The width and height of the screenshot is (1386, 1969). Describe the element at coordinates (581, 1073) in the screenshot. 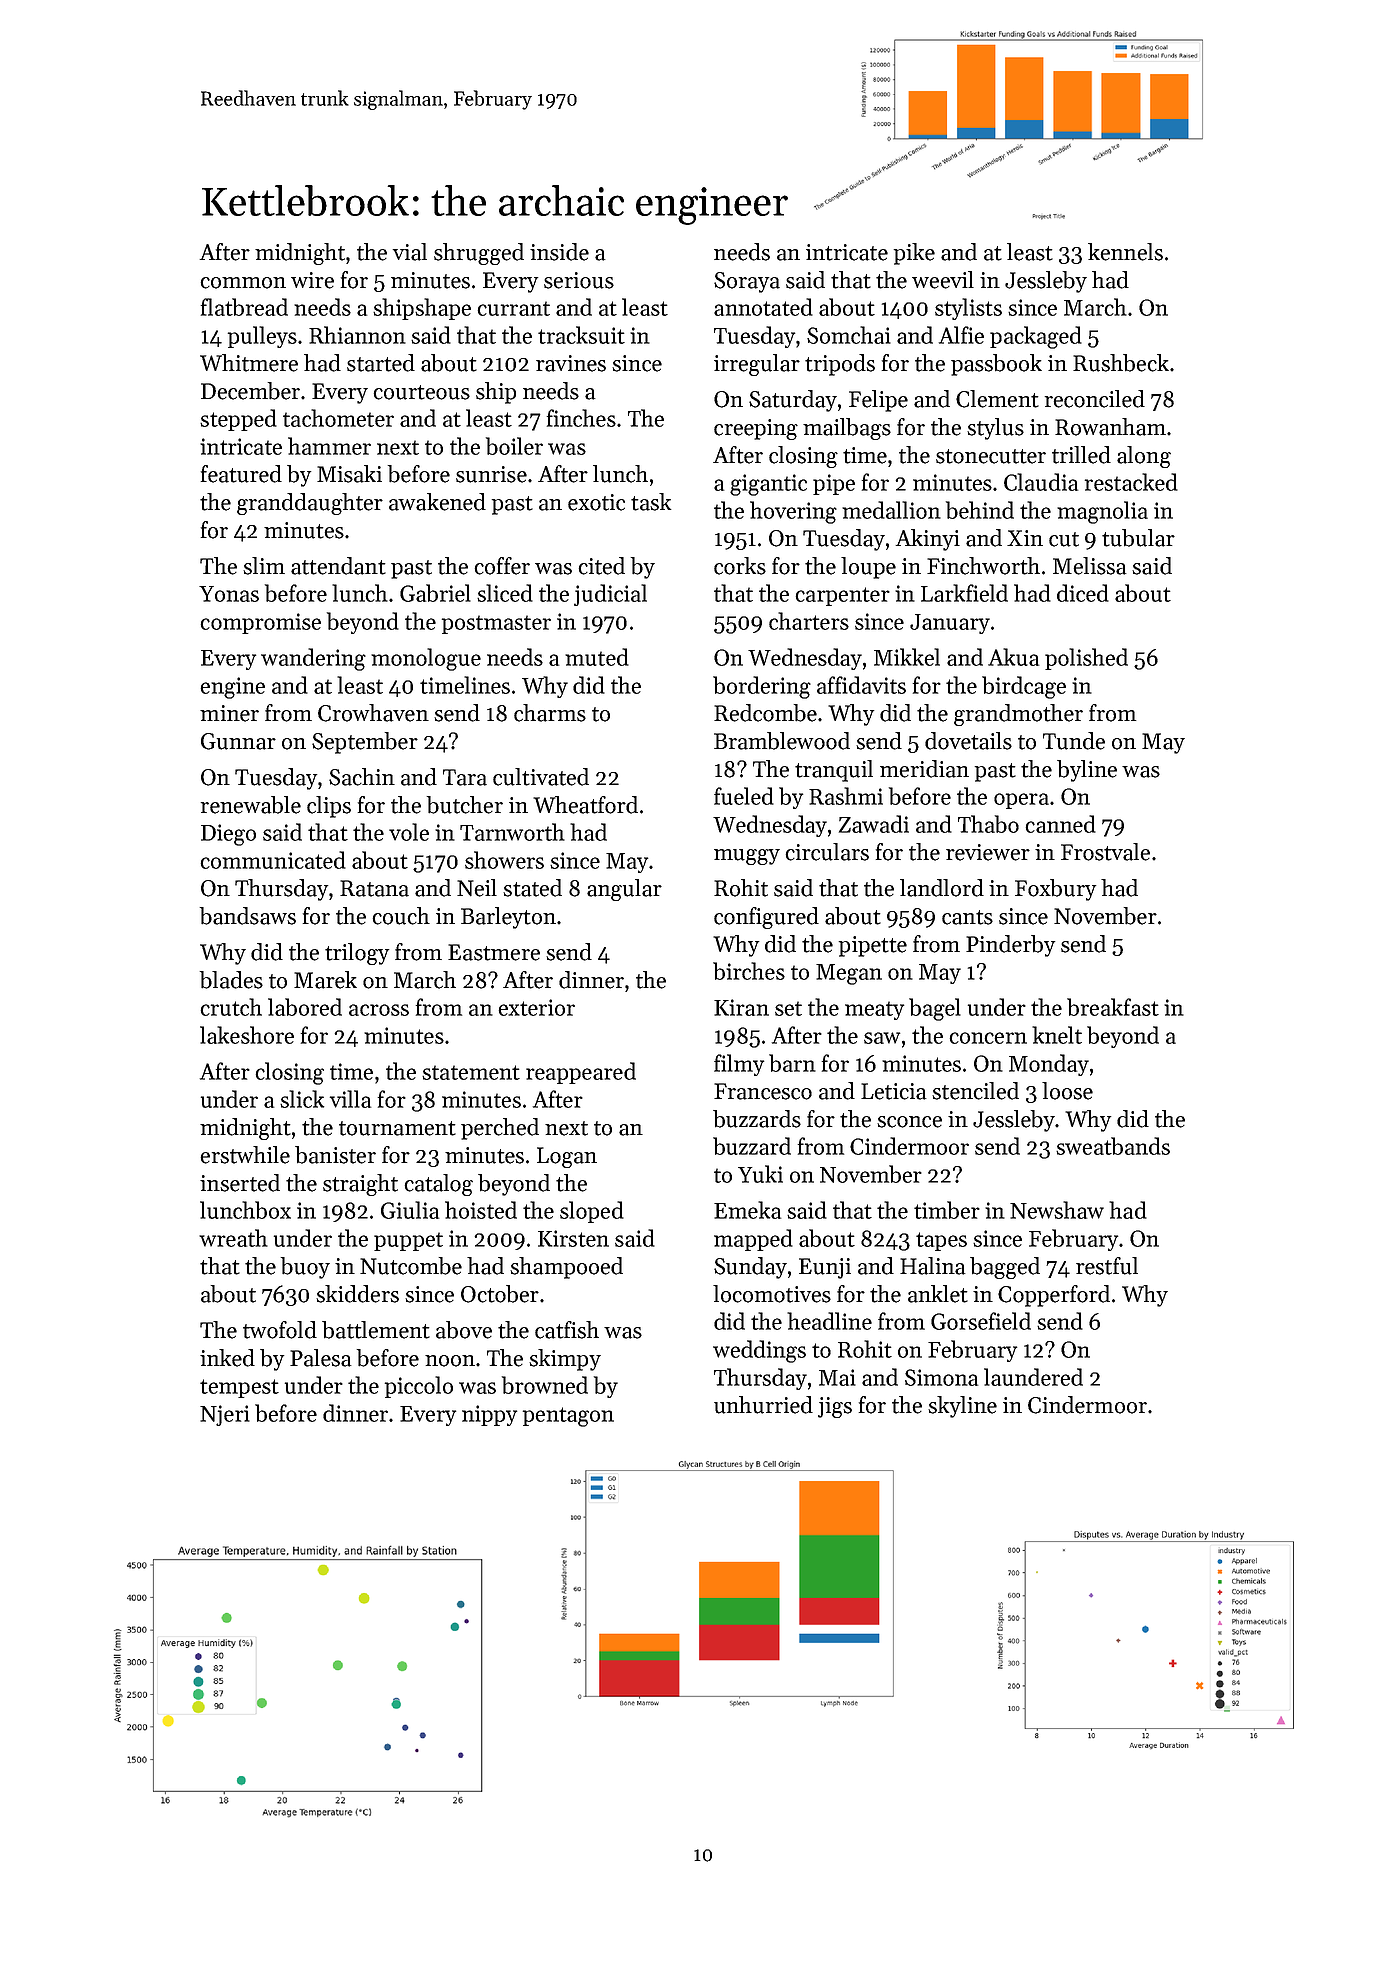

I see `reappeared` at that location.
